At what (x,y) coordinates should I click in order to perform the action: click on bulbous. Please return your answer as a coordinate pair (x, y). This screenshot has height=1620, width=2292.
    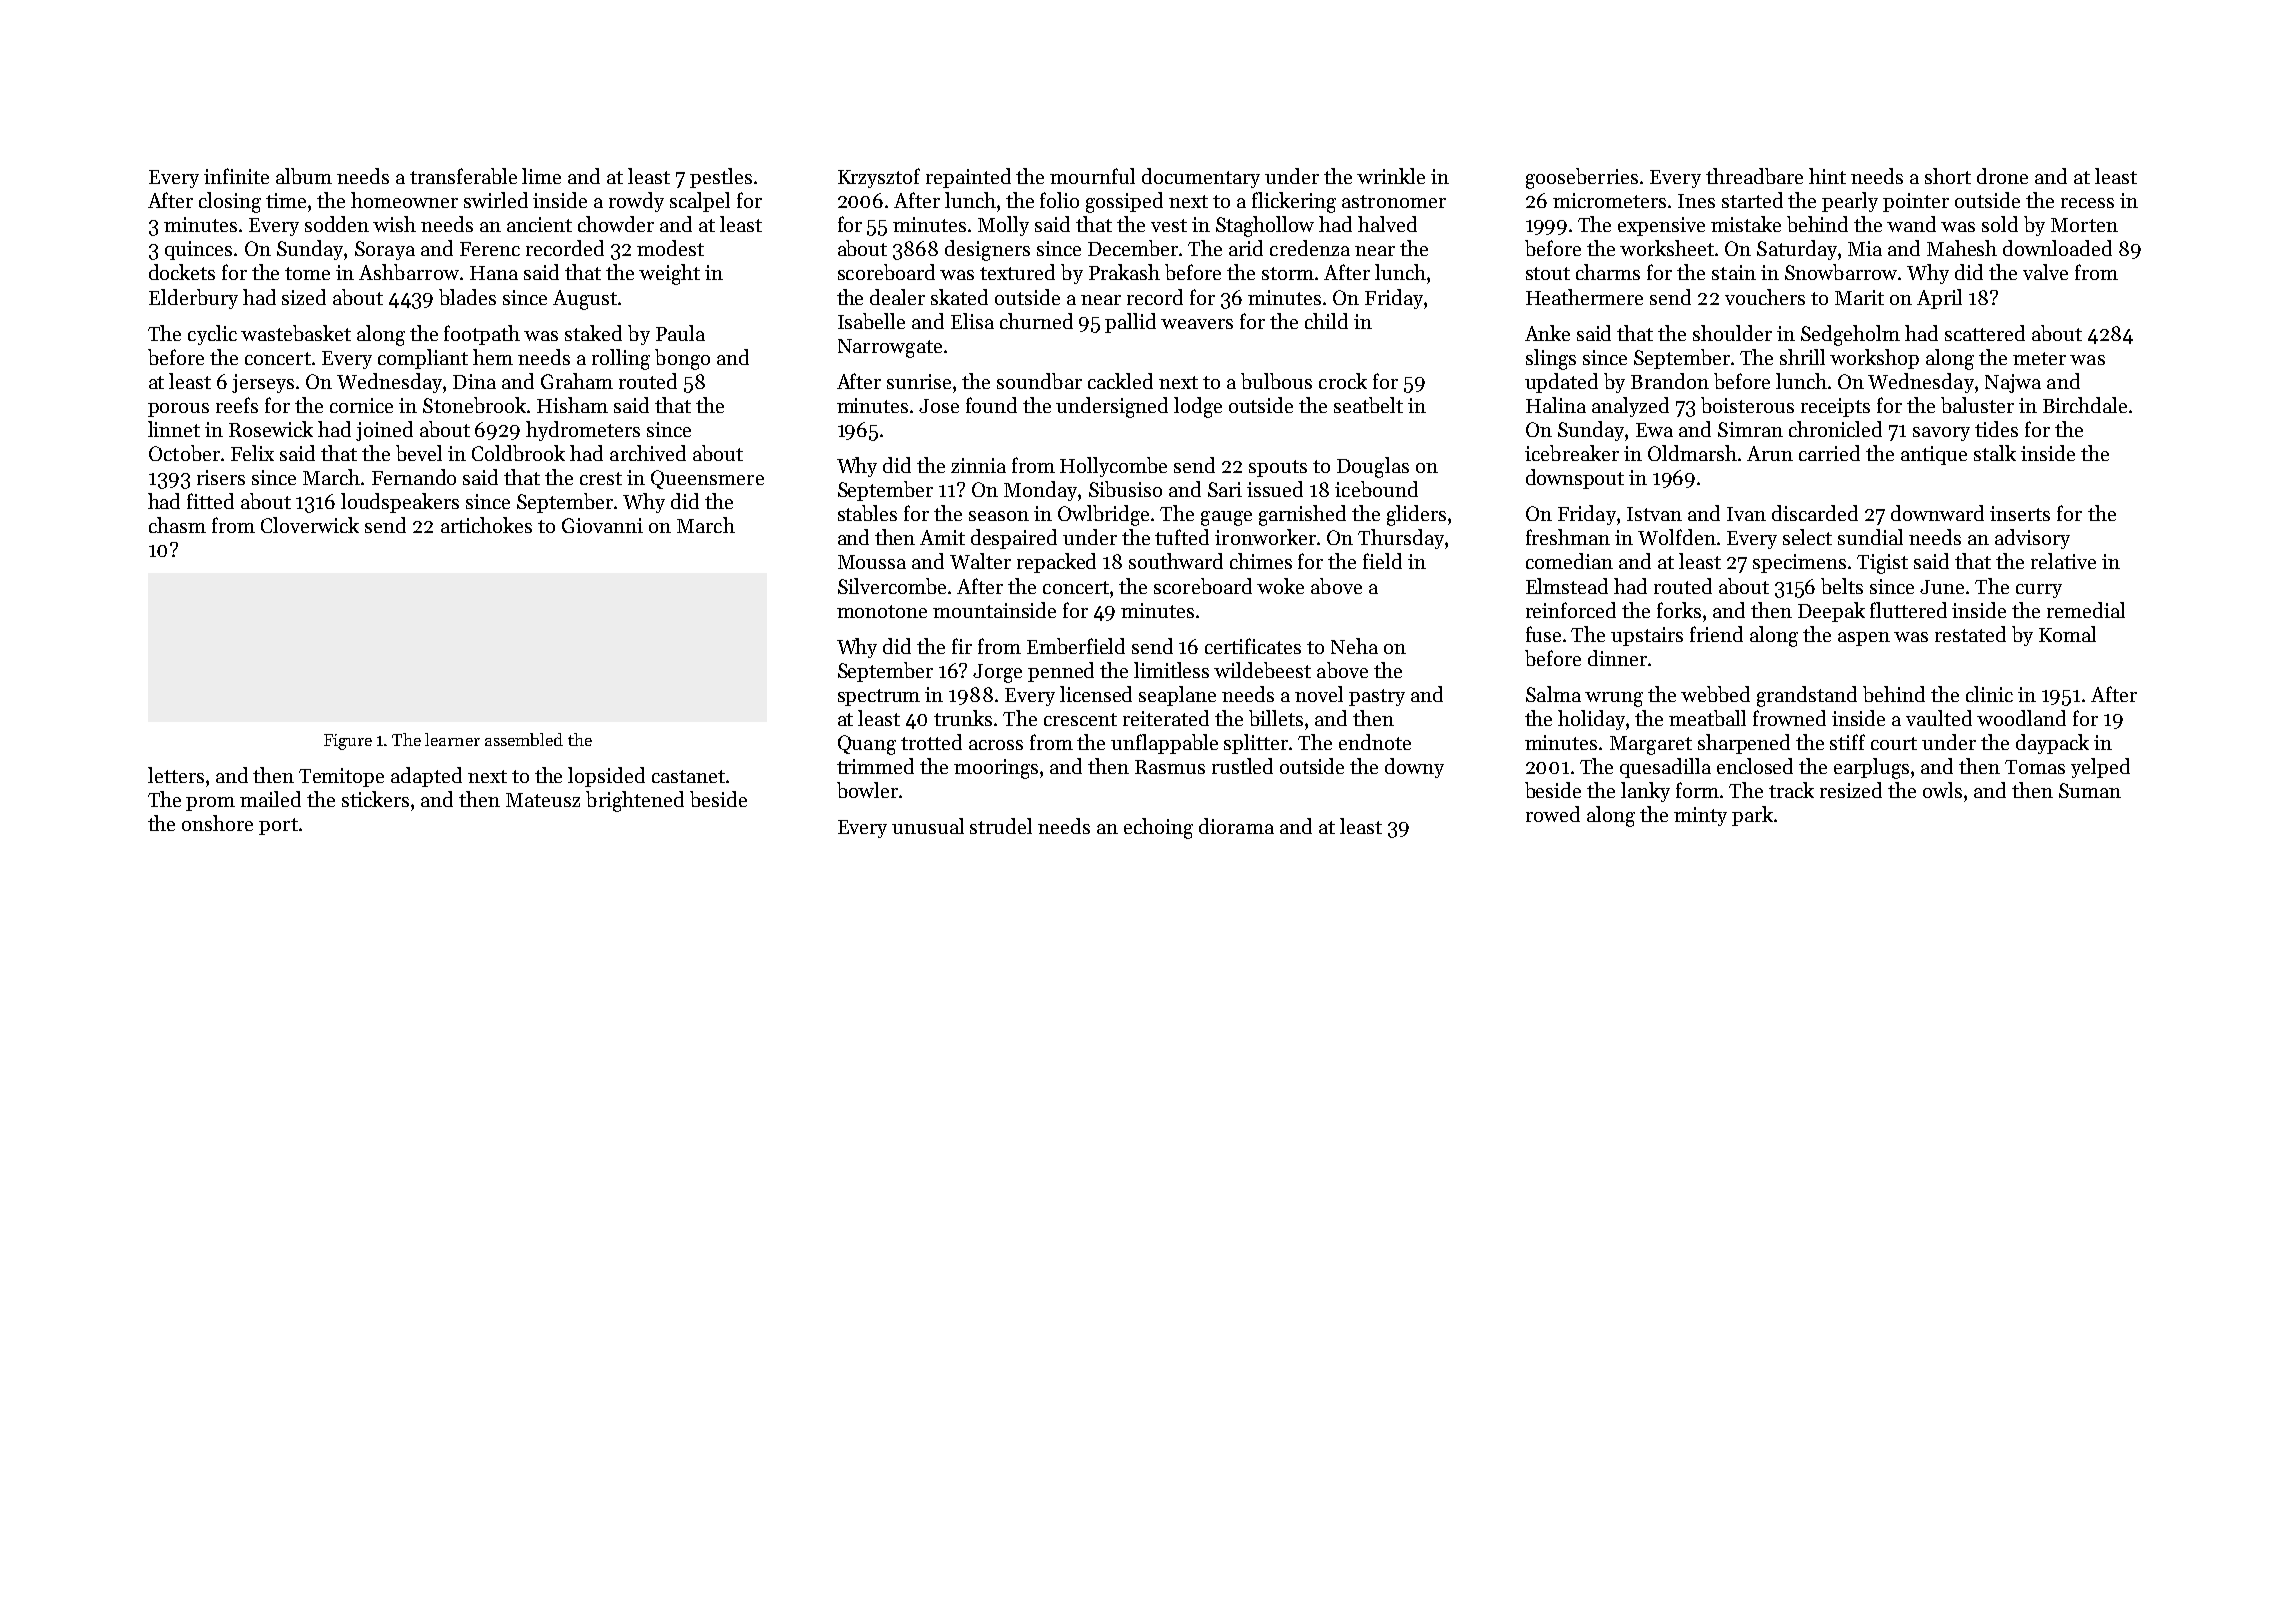
    Looking at the image, I should click on (1276, 381).
